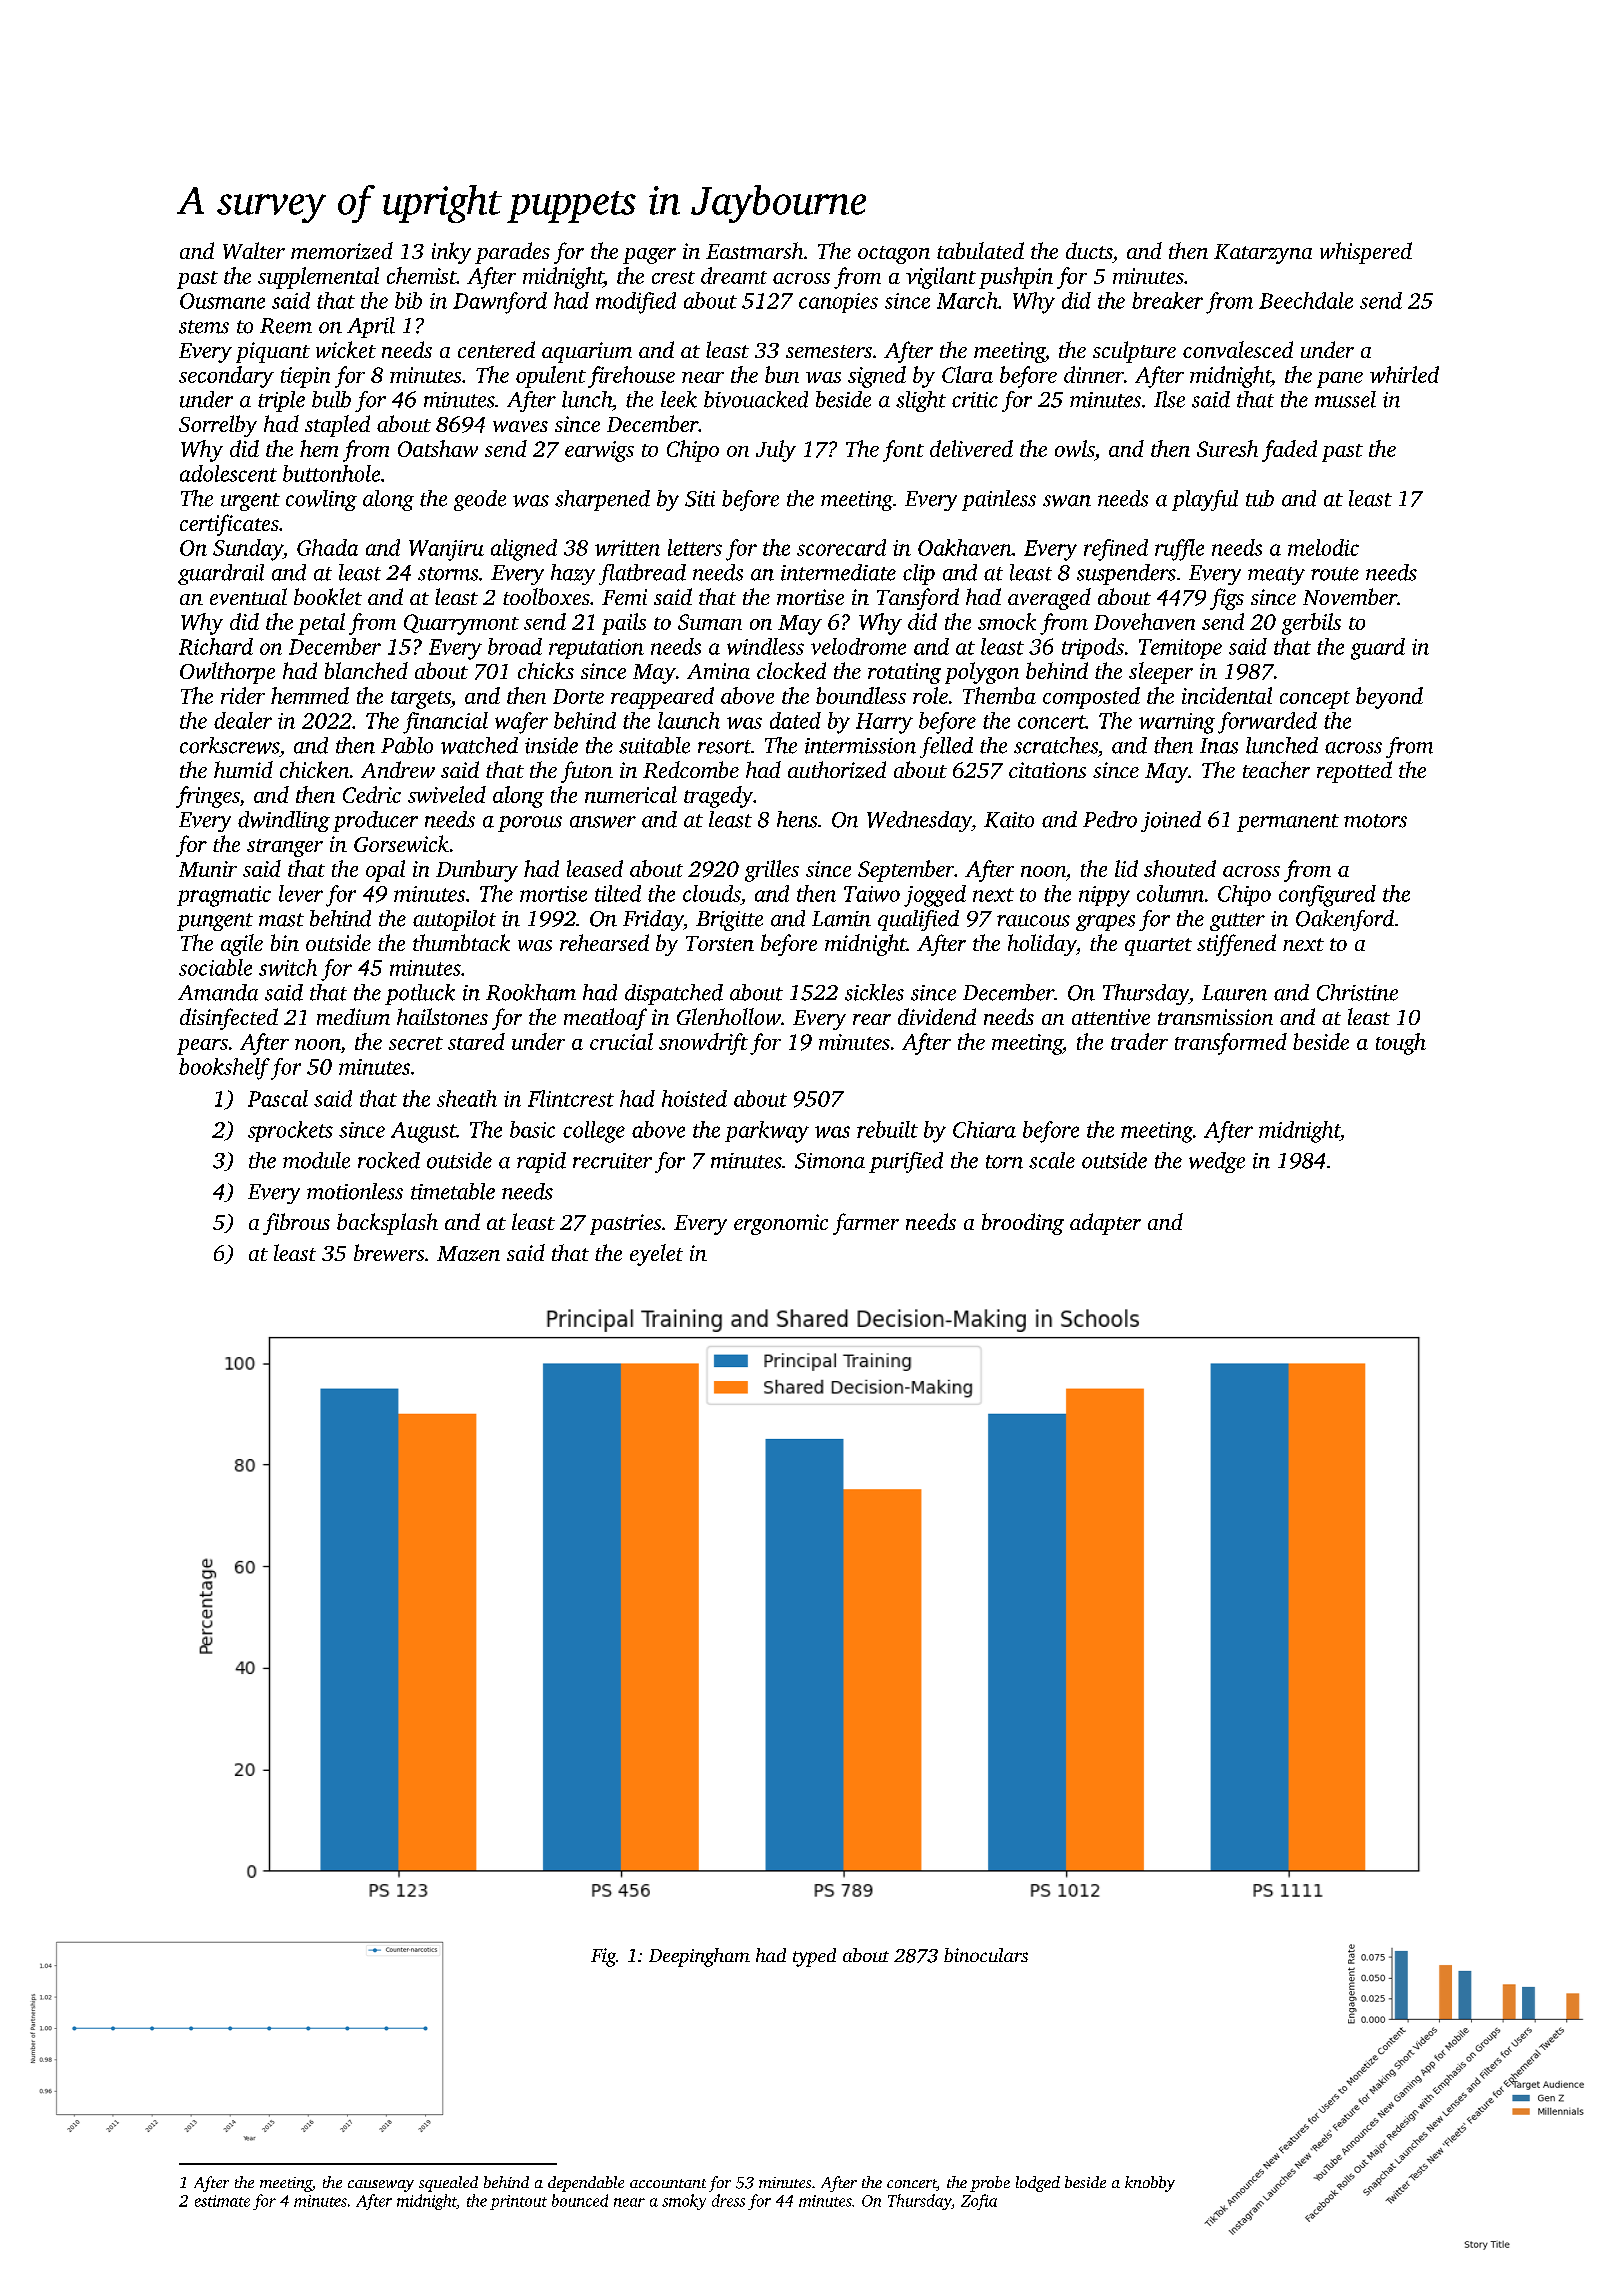 The width and height of the image is (1620, 2292). I want to click on Katarzyna, so click(1263, 254).
